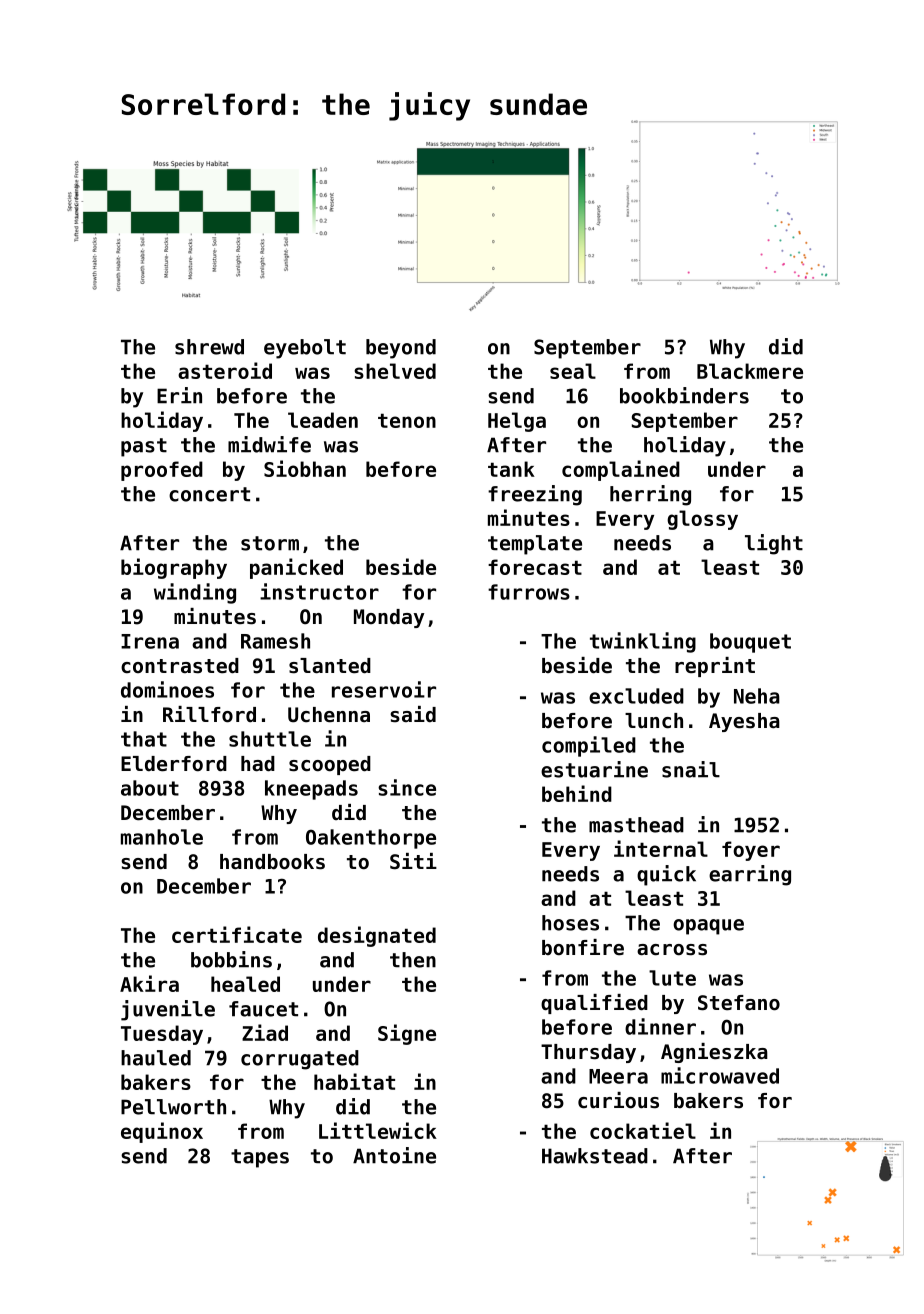 The image size is (924, 1314). Describe the element at coordinates (413, 714) in the screenshot. I see `said` at that location.
